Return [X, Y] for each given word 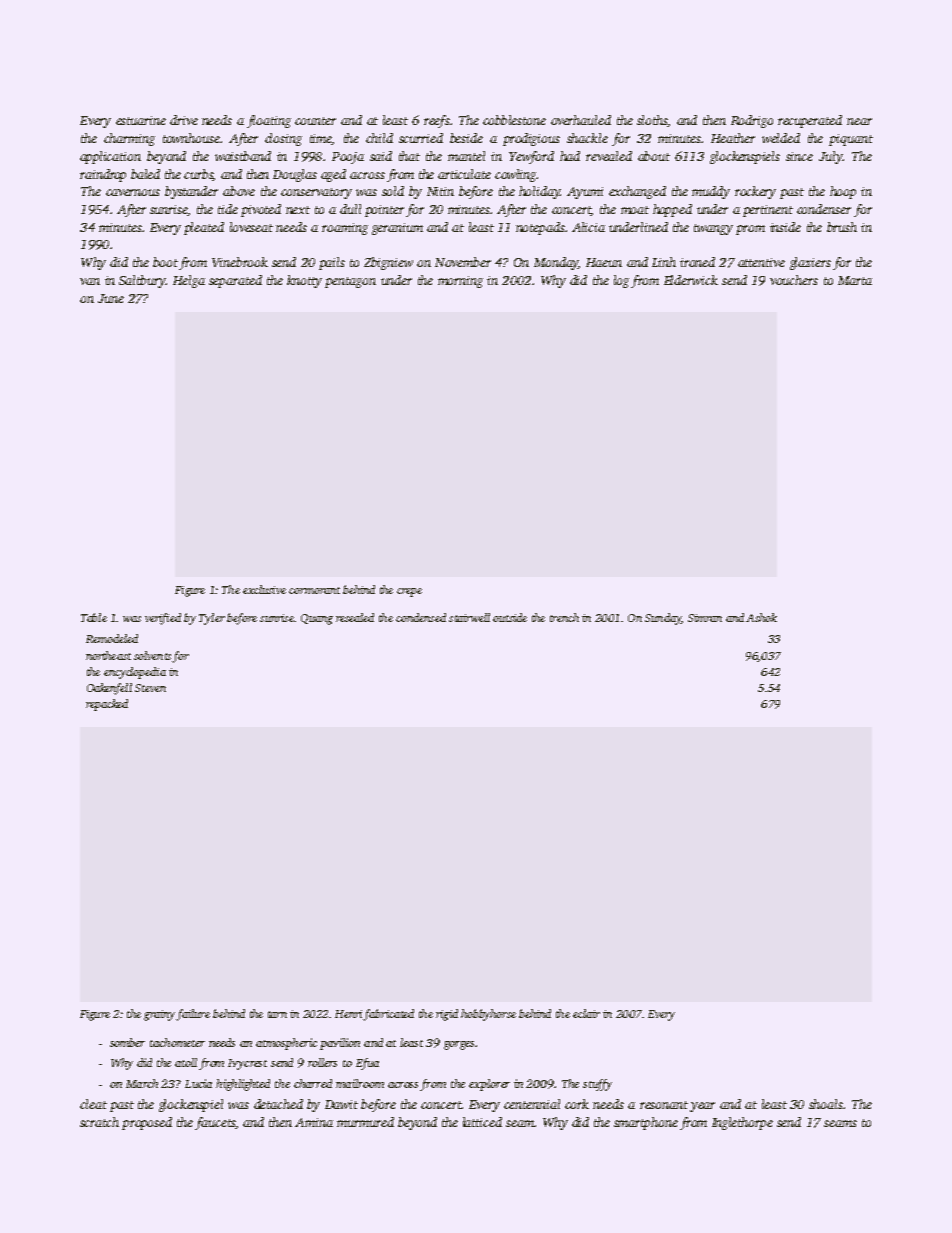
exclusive [264, 589]
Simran [705, 618]
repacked [107, 705]
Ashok [761, 617]
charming [129, 139]
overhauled [581, 120]
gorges [459, 1045]
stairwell [469, 617]
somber [127, 1042]
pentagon [350, 282]
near [859, 121]
